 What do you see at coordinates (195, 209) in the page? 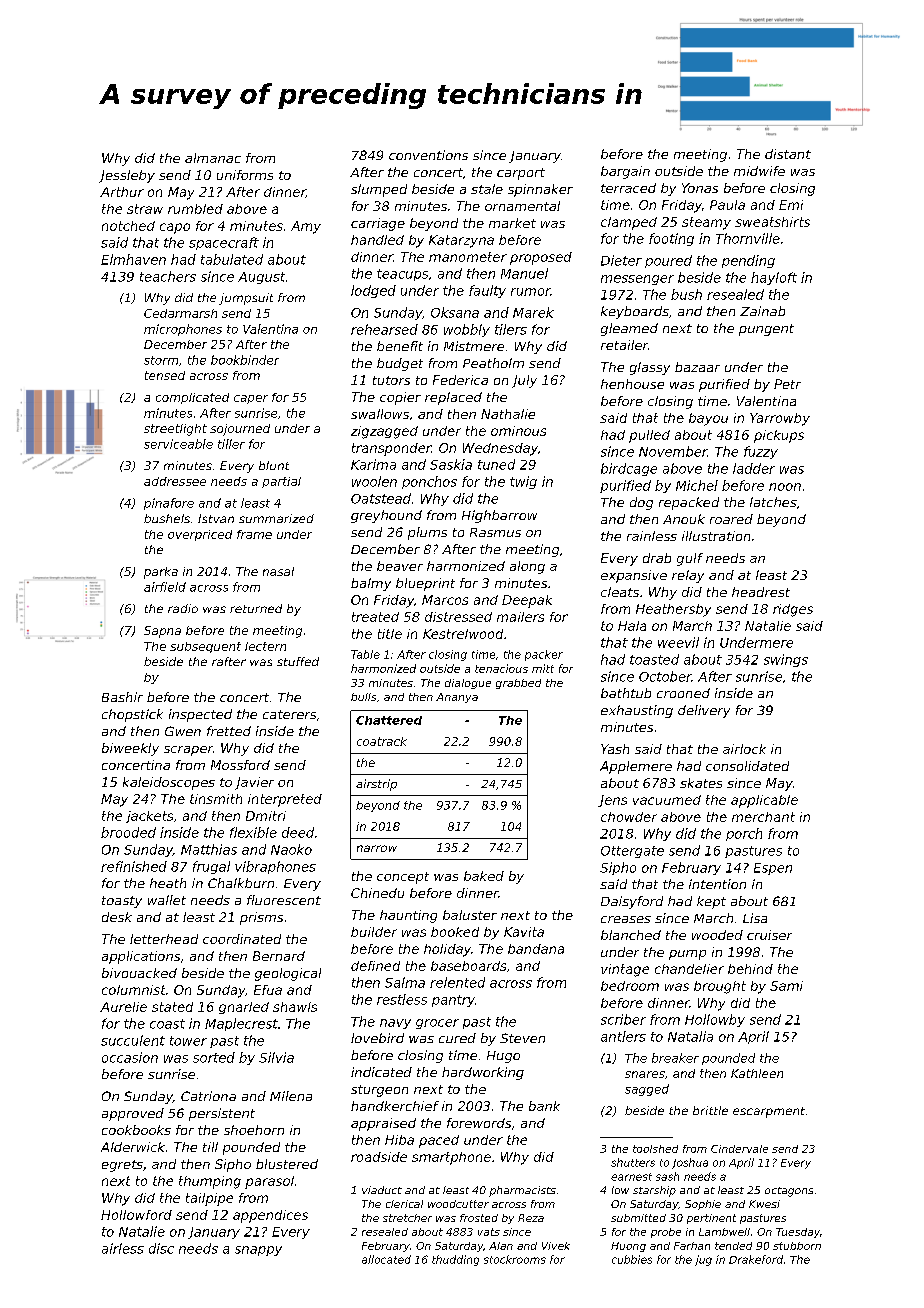
I see `rumbled` at bounding box center [195, 209].
